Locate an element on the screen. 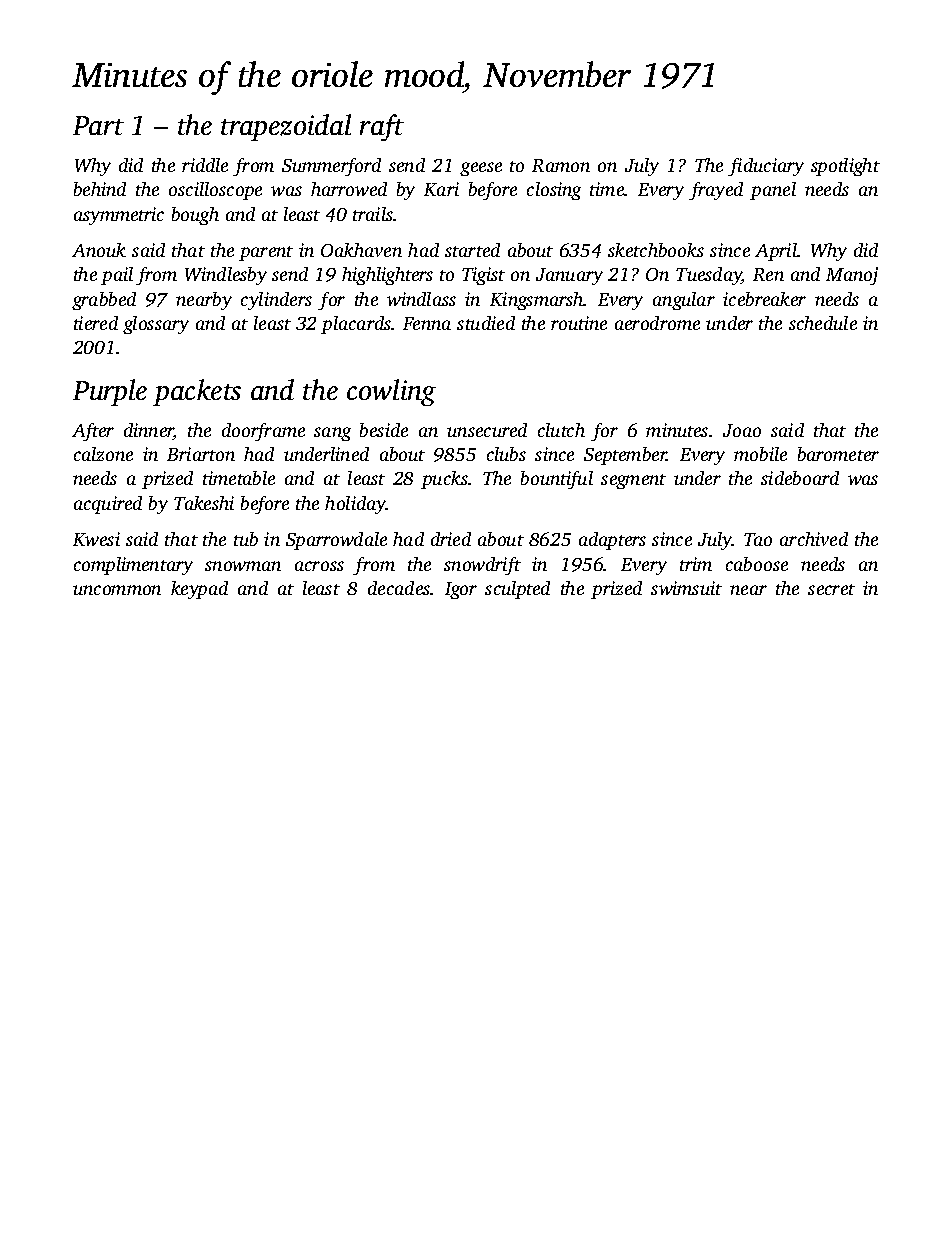  Ramon is located at coordinates (561, 165).
